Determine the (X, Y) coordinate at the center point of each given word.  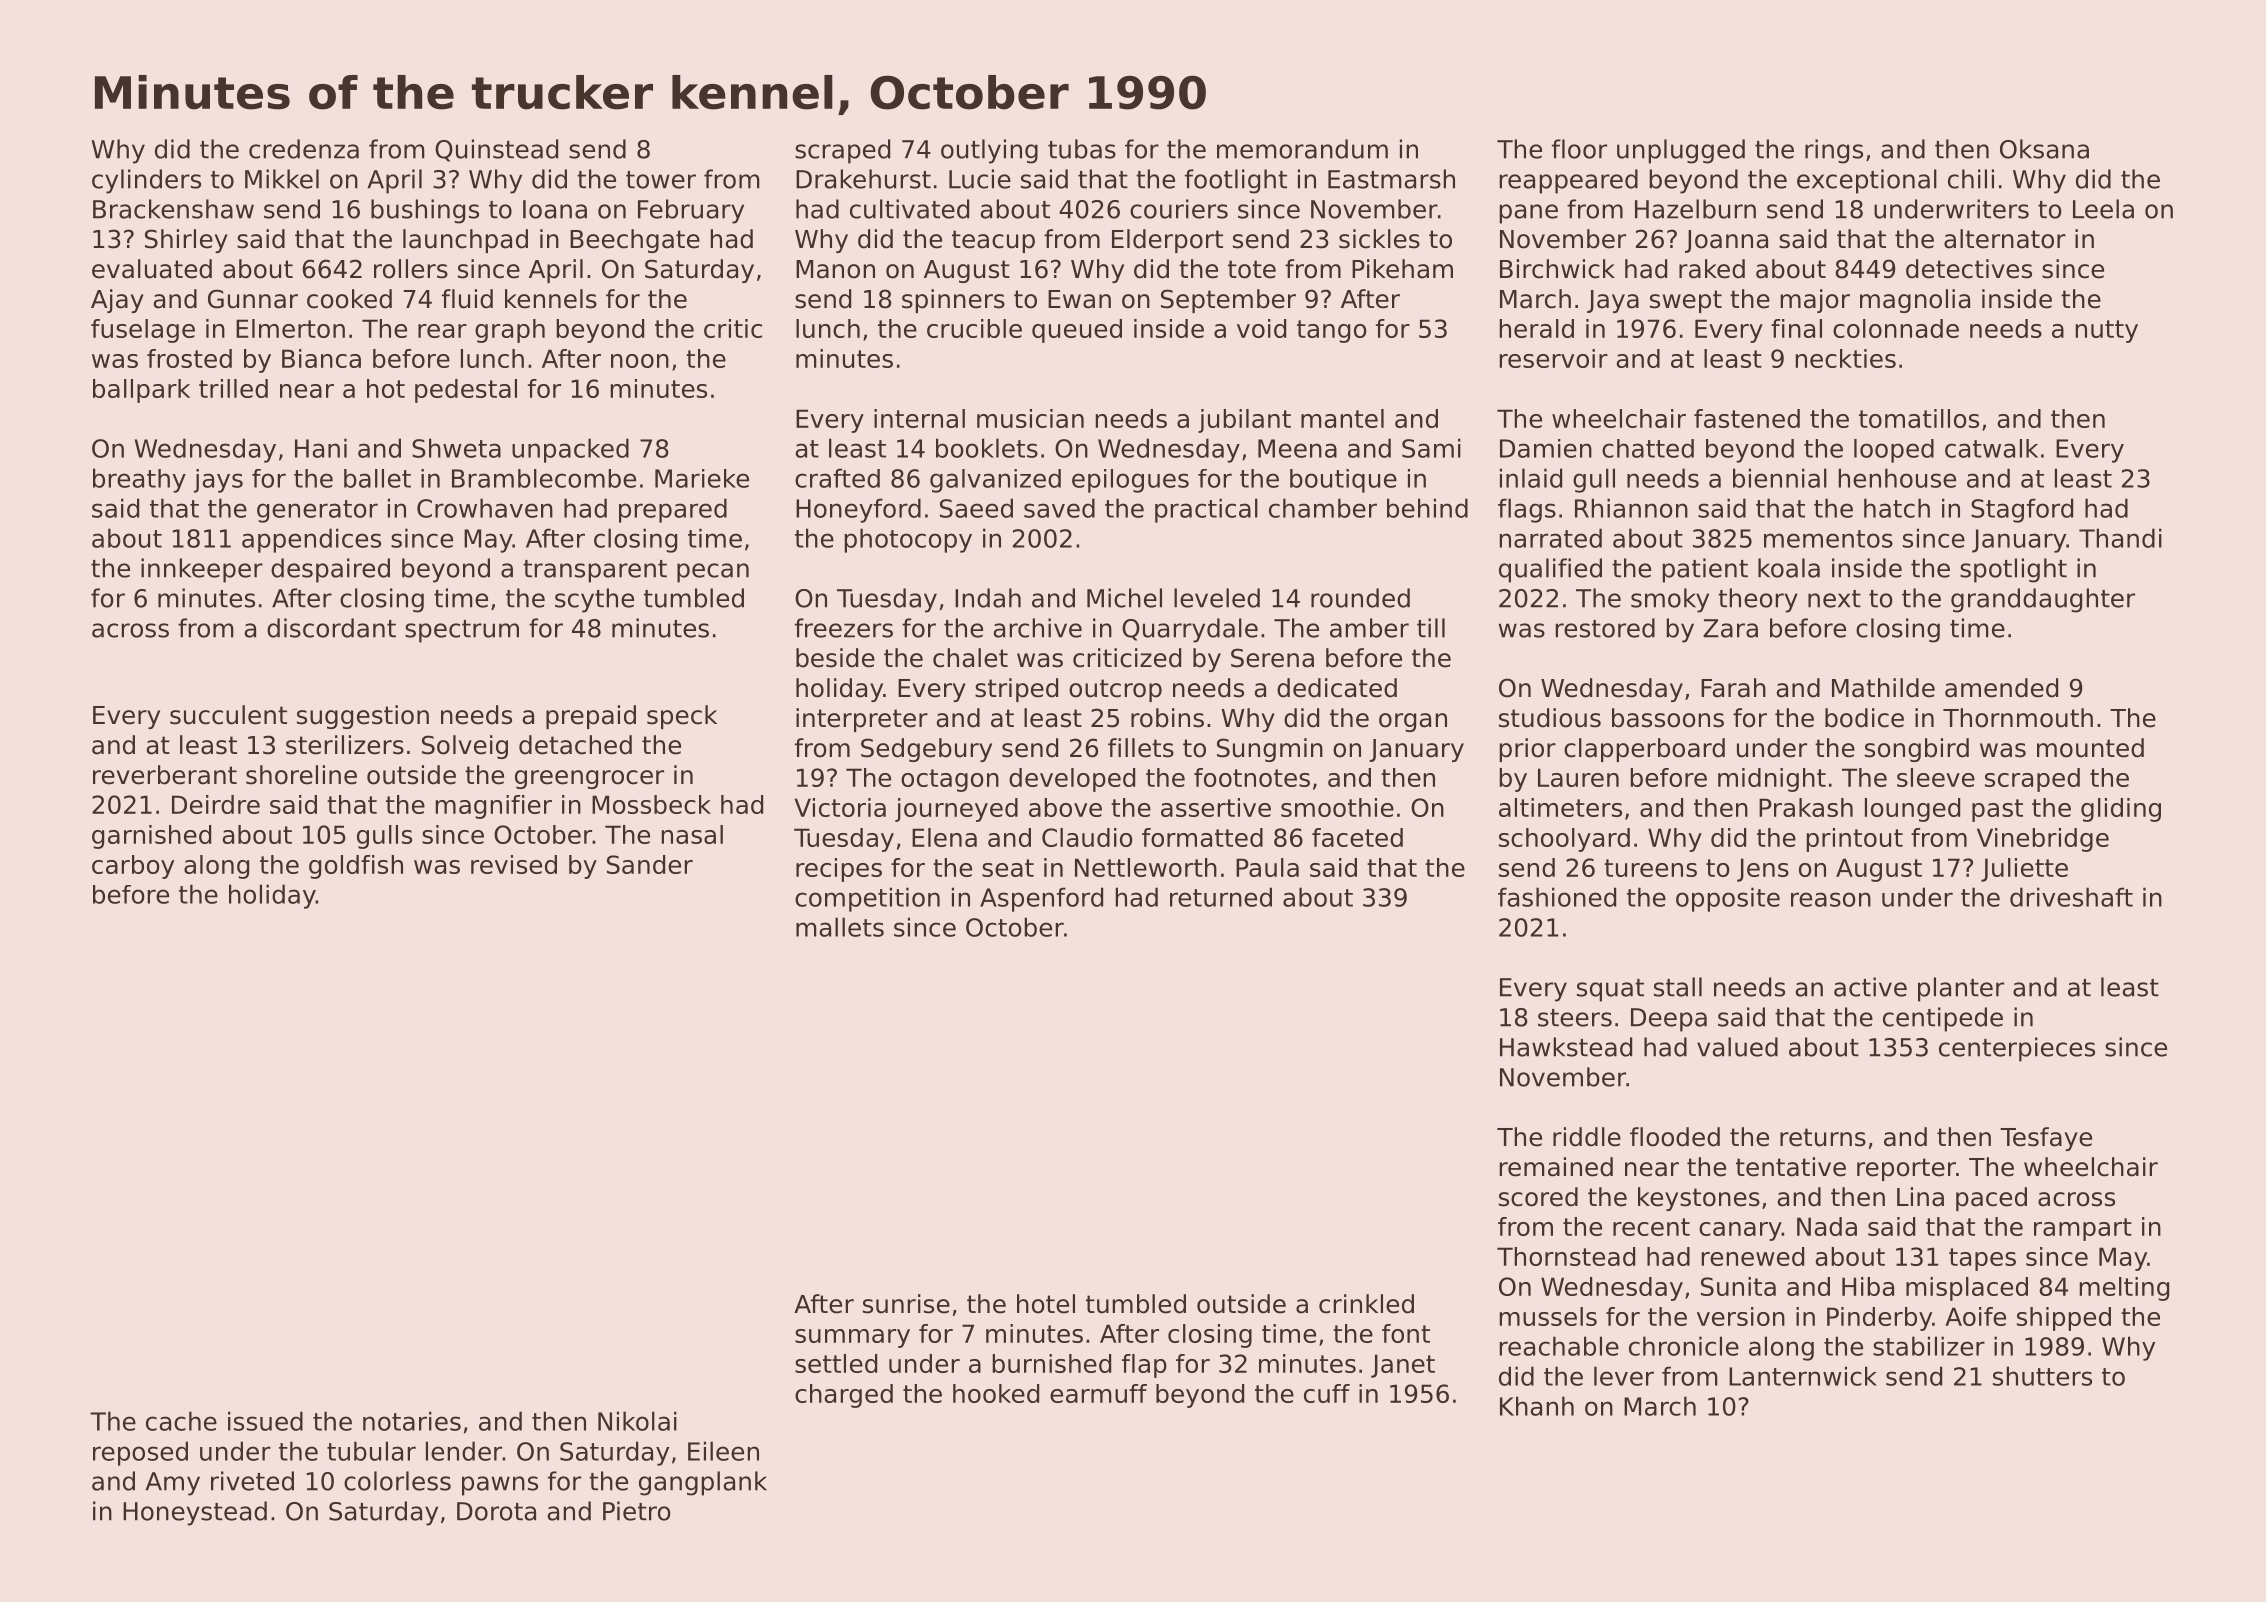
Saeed (976, 508)
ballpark (141, 391)
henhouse (1897, 478)
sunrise (906, 1304)
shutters (2042, 1376)
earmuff (1098, 1393)
